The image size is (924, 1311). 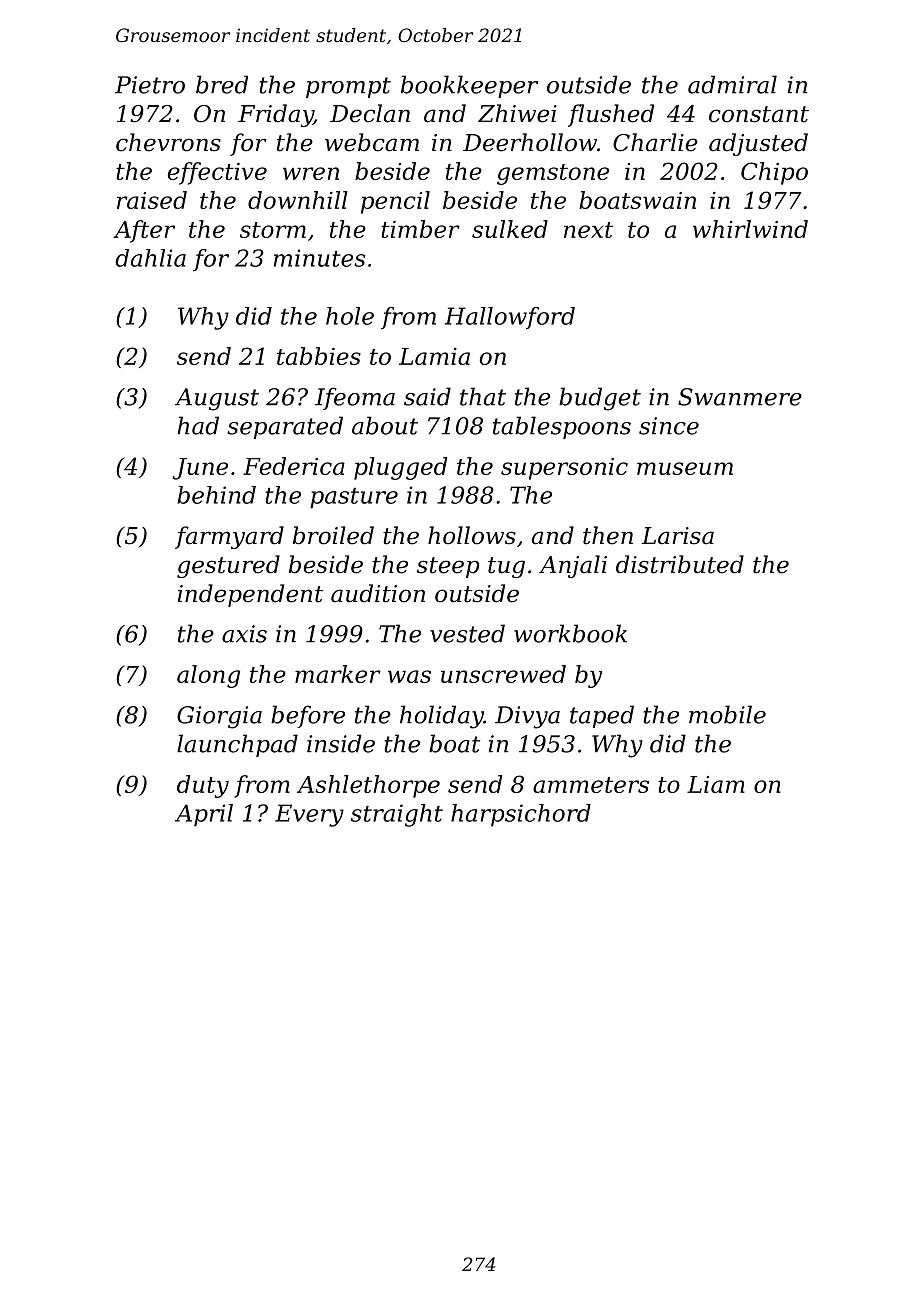 I want to click on pencil, so click(x=395, y=202).
